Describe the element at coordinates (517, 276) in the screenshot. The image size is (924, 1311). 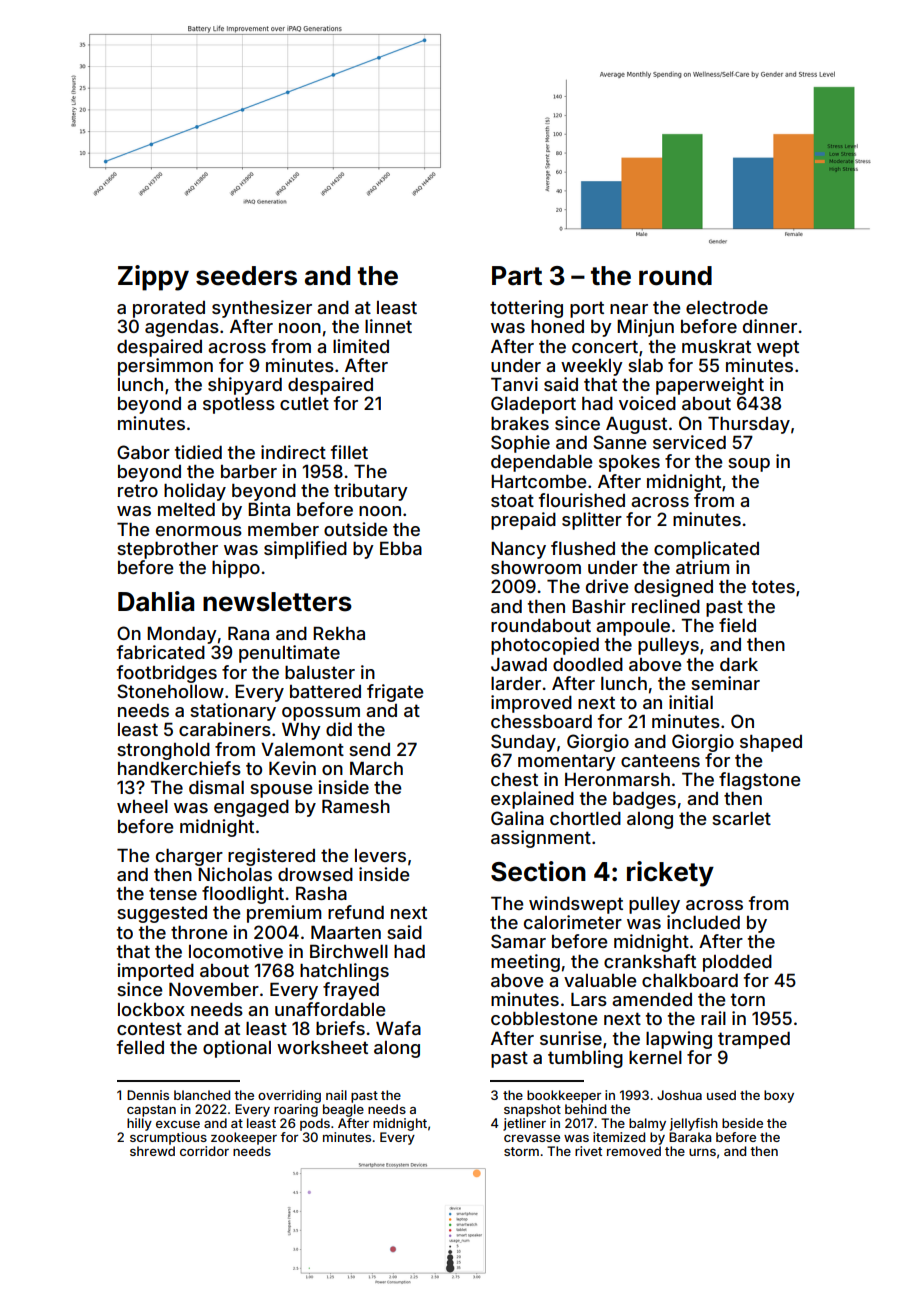
I see `Part` at that location.
